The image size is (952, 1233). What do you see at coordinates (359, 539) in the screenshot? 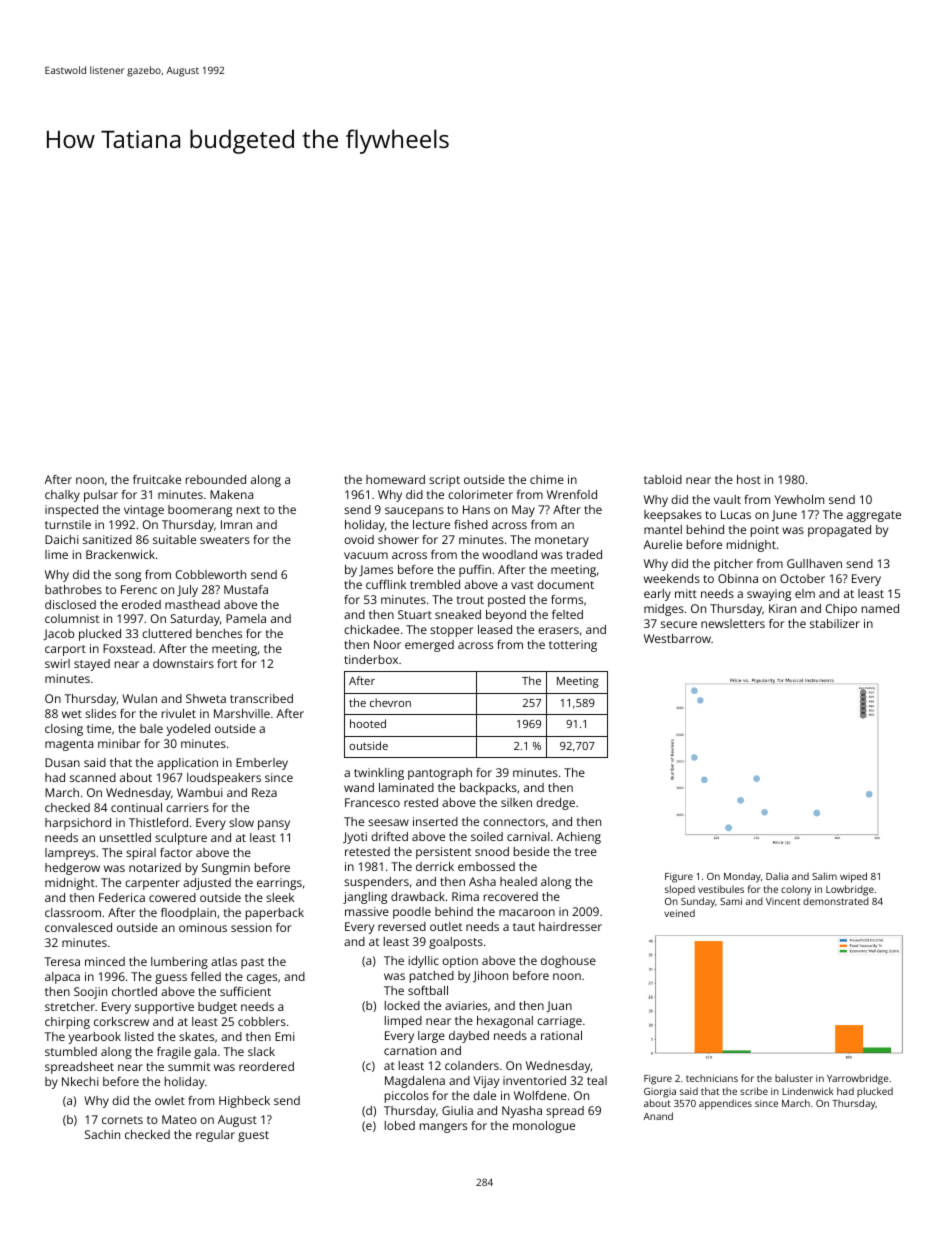
I see `ovoid` at bounding box center [359, 539].
